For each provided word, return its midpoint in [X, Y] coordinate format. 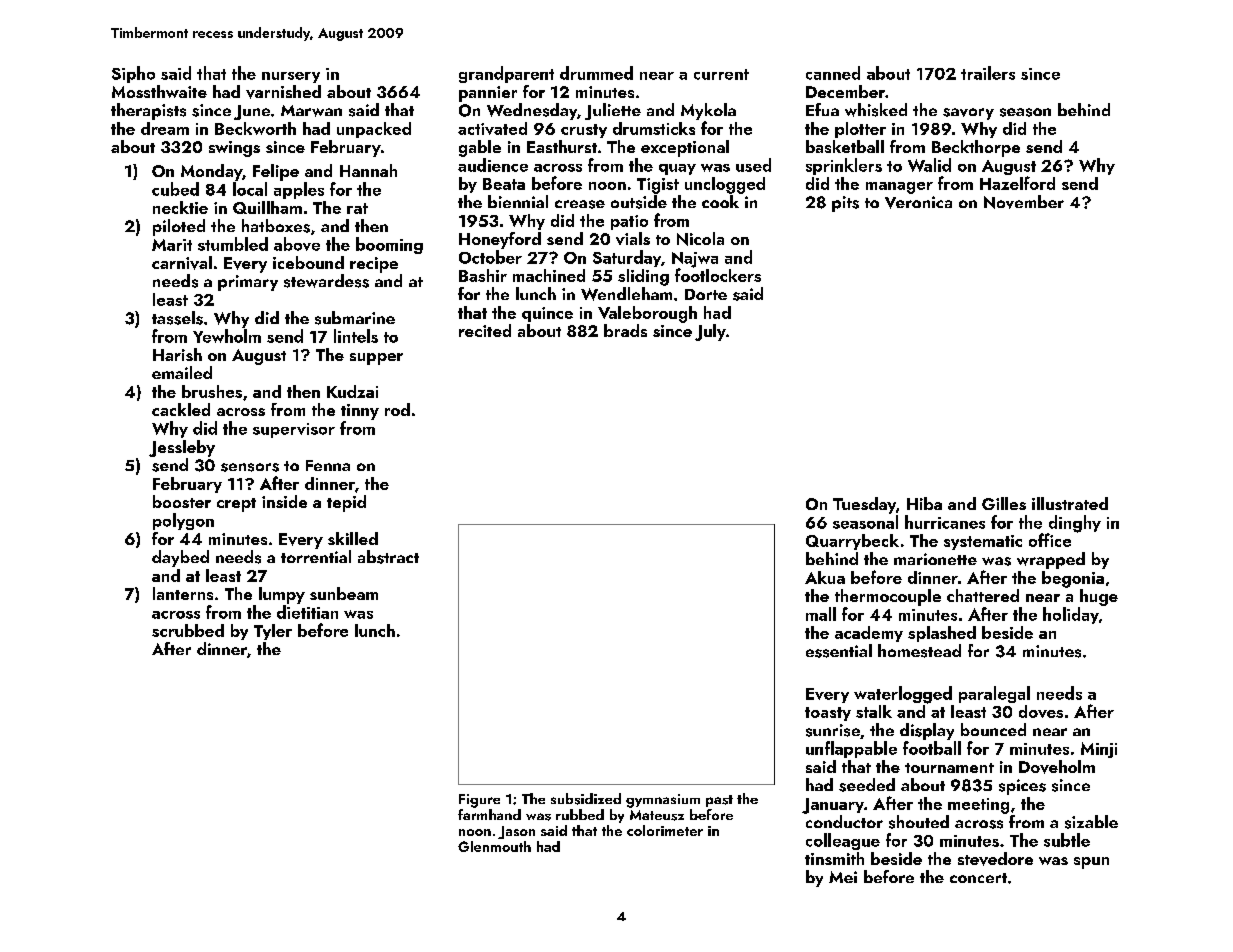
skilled [353, 538]
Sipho [133, 74]
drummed [596, 73]
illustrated [1070, 503]
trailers [988, 73]
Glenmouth [494, 846]
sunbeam [344, 593]
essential [839, 651]
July [710, 332]
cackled [181, 409]
